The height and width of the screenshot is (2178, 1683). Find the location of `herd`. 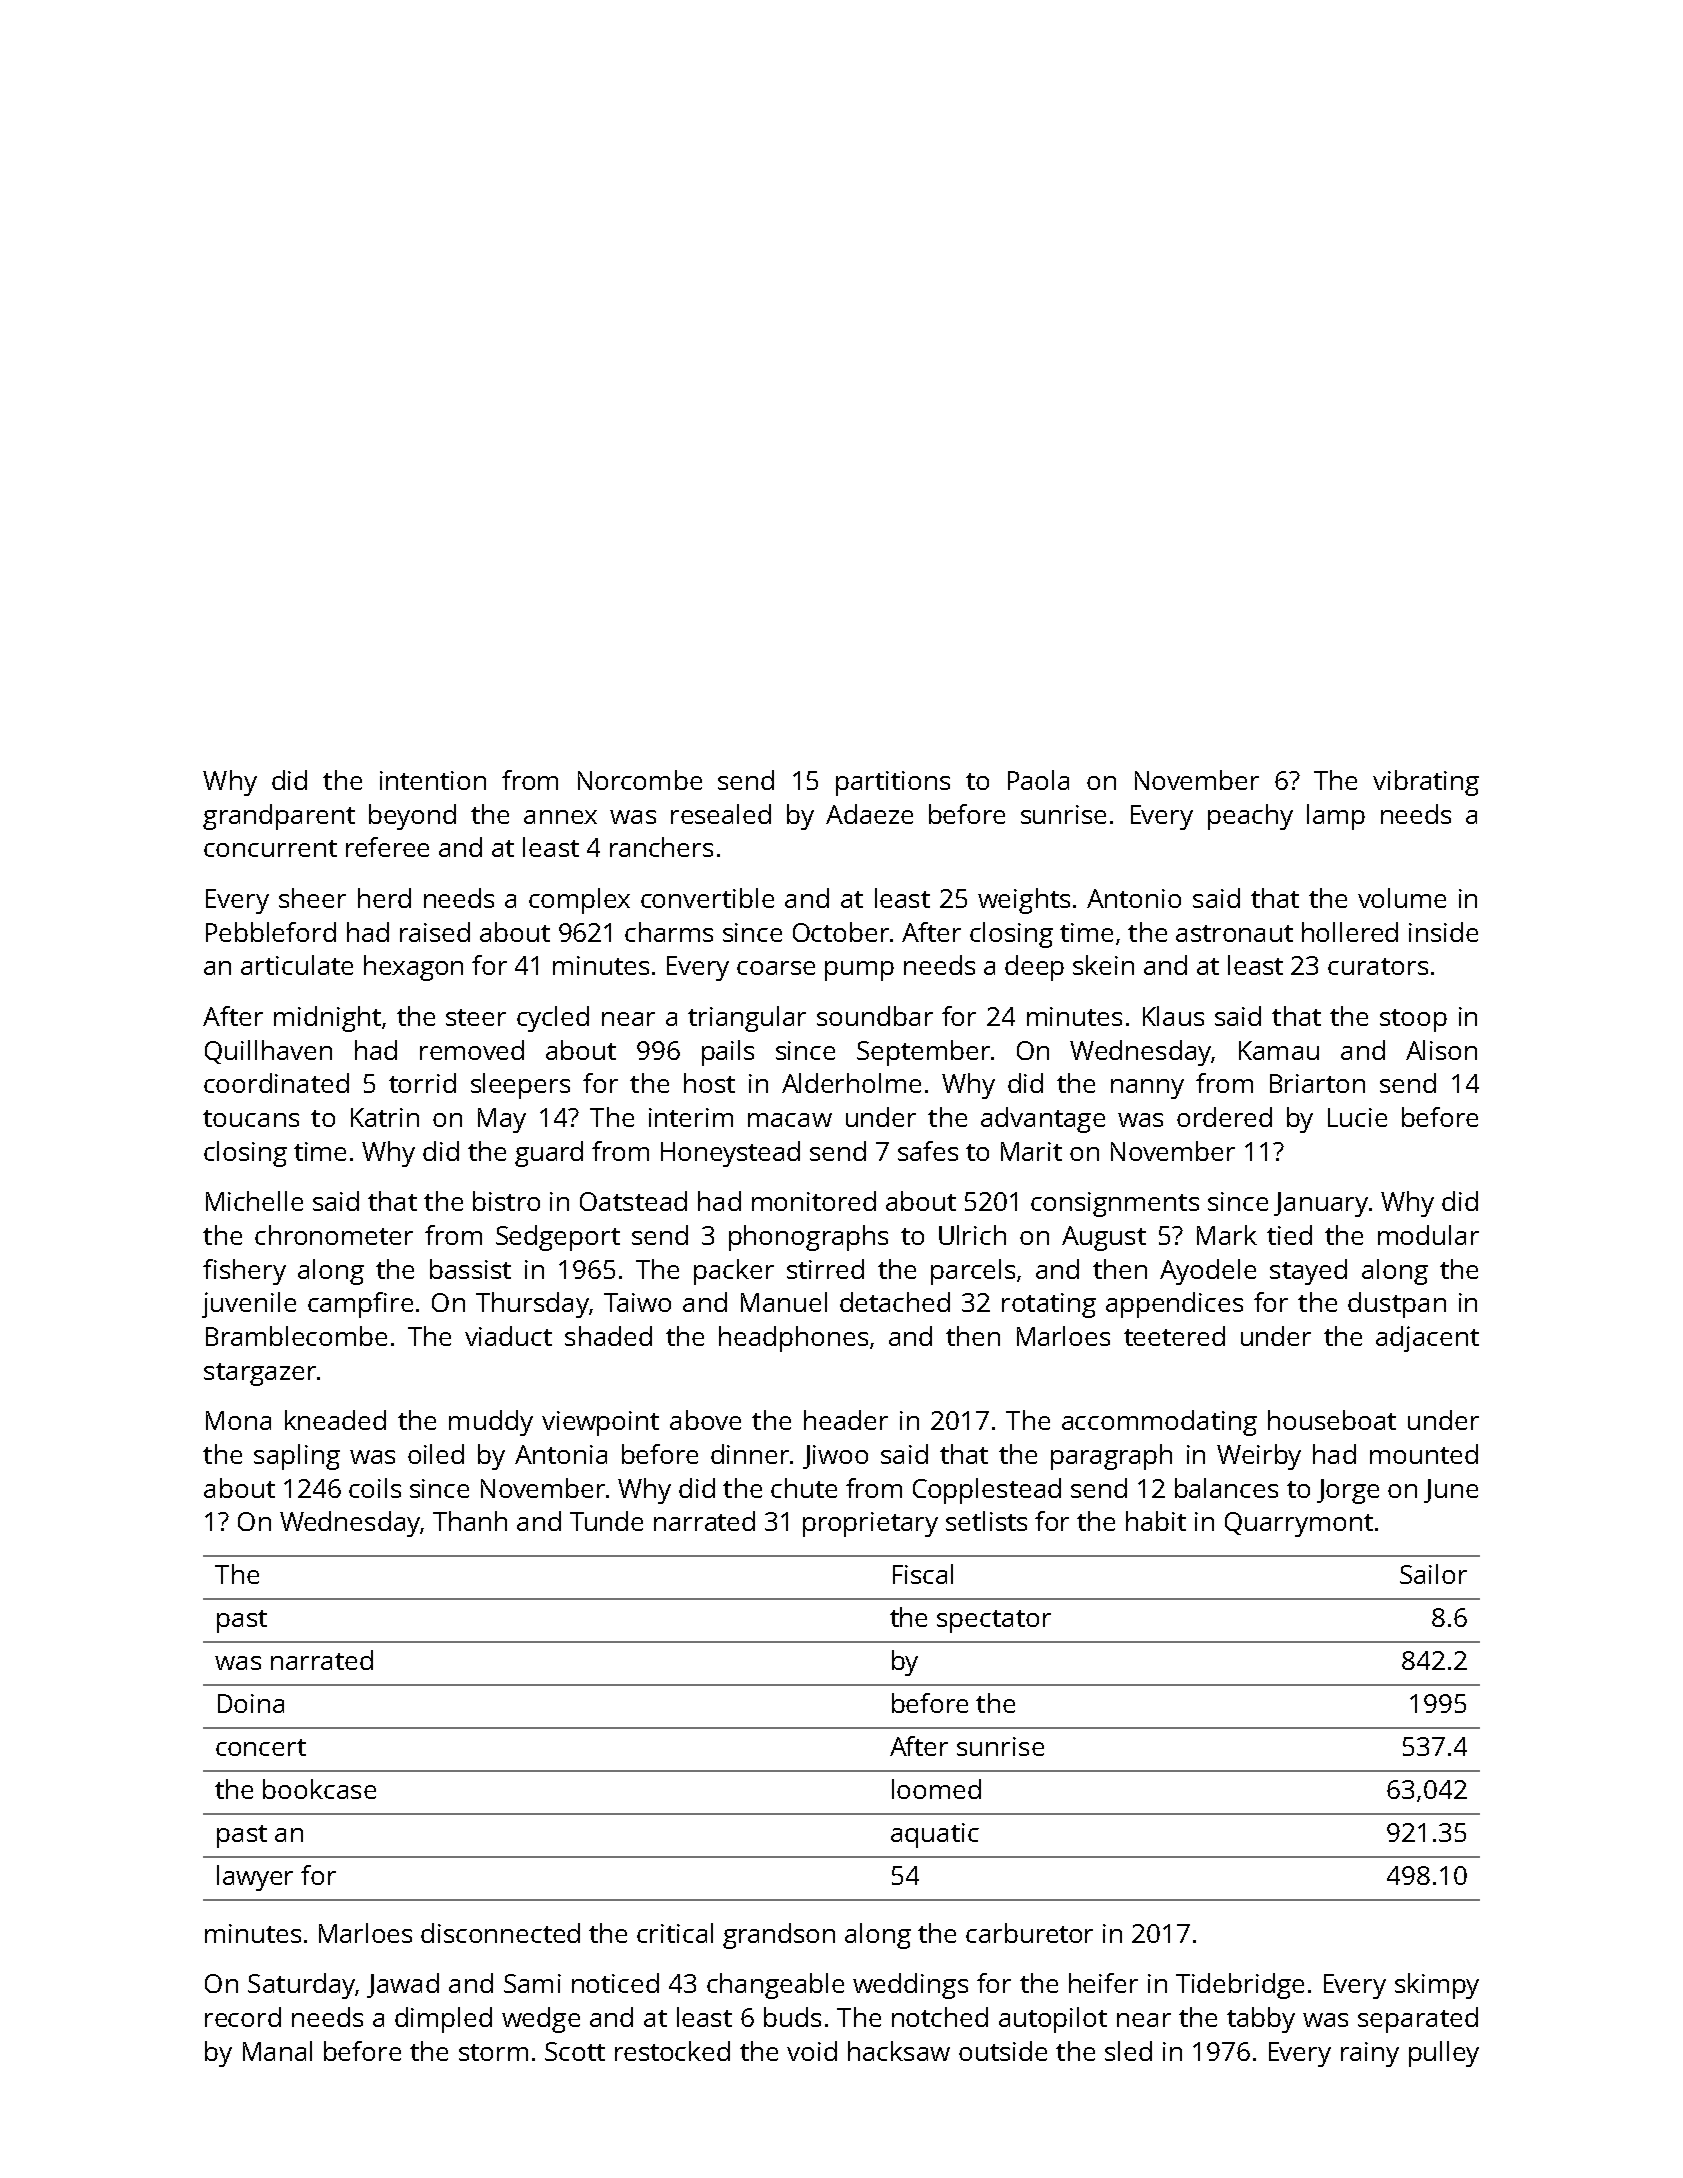

herd is located at coordinates (384, 898).
